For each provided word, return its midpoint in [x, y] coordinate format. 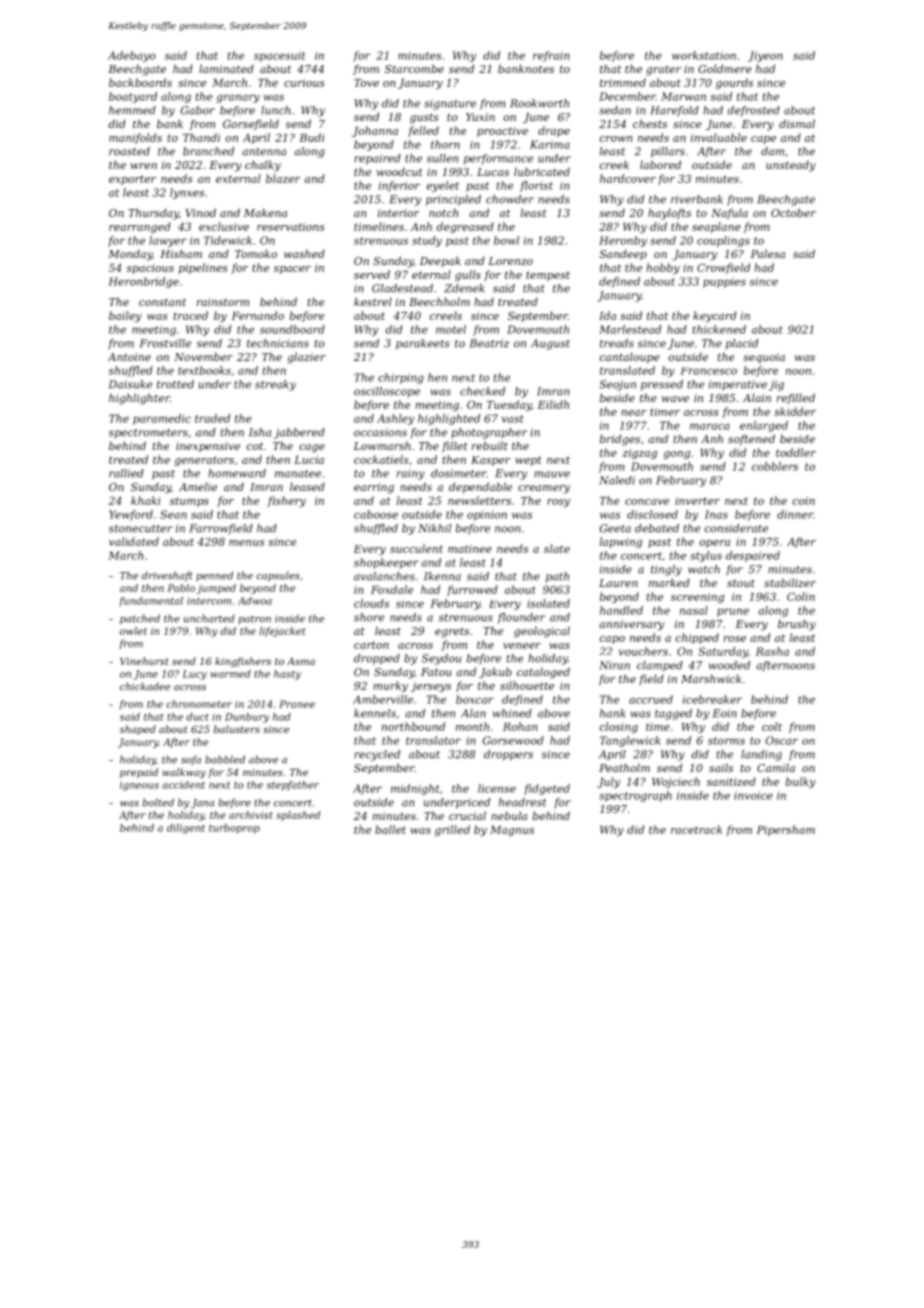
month [472, 726]
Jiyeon [765, 56]
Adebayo [132, 56]
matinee [470, 549]
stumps [189, 502]
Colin [801, 596]
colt [772, 726]
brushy [797, 625]
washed [304, 253]
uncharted [209, 618]
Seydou [441, 659]
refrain [551, 56]
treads [617, 343]
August [550, 344]
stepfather [292, 786]
